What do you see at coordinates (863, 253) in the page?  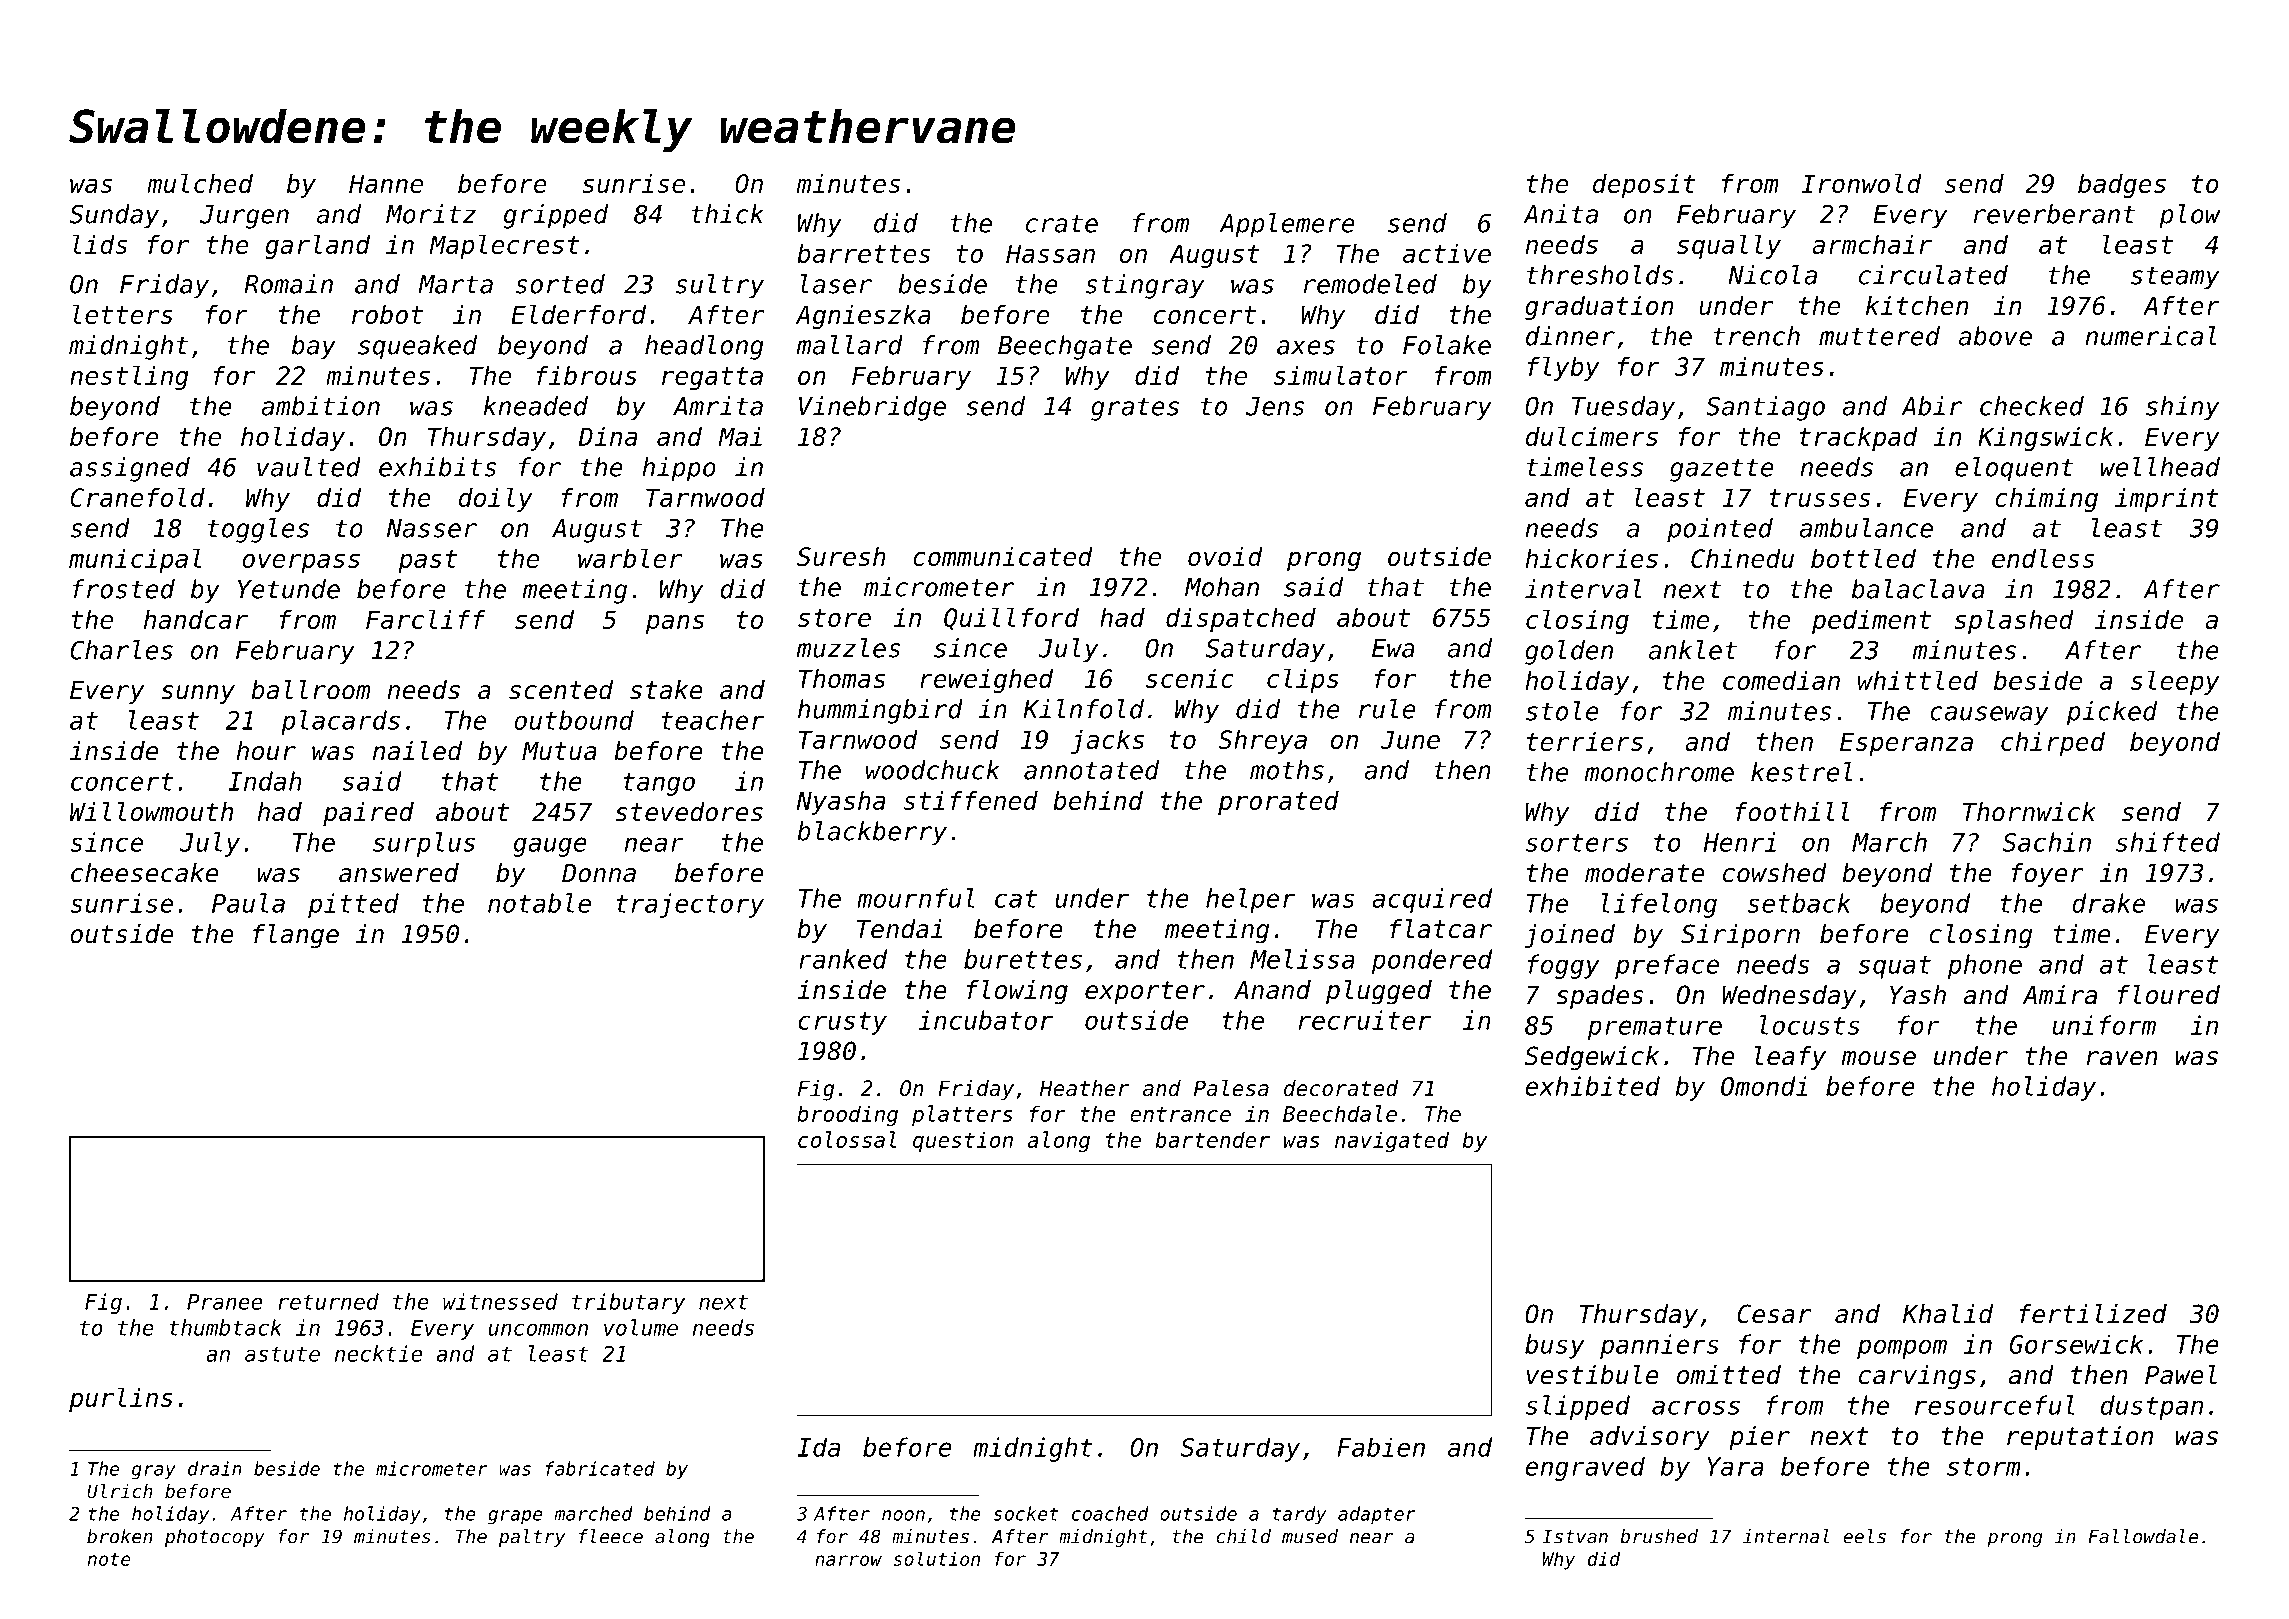 I see `barrettes` at bounding box center [863, 253].
